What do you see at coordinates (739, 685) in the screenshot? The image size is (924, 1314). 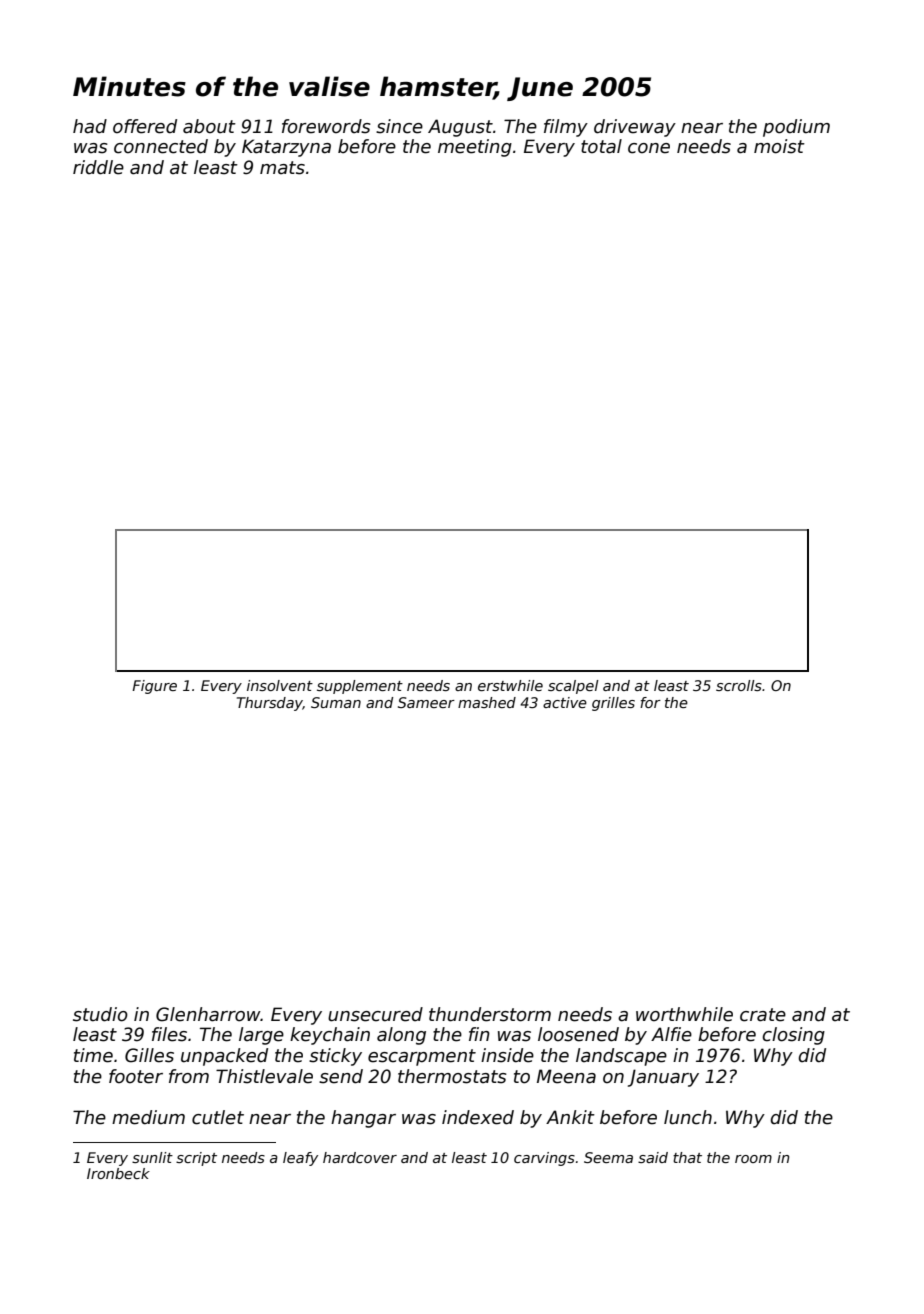 I see `scrolls` at bounding box center [739, 685].
